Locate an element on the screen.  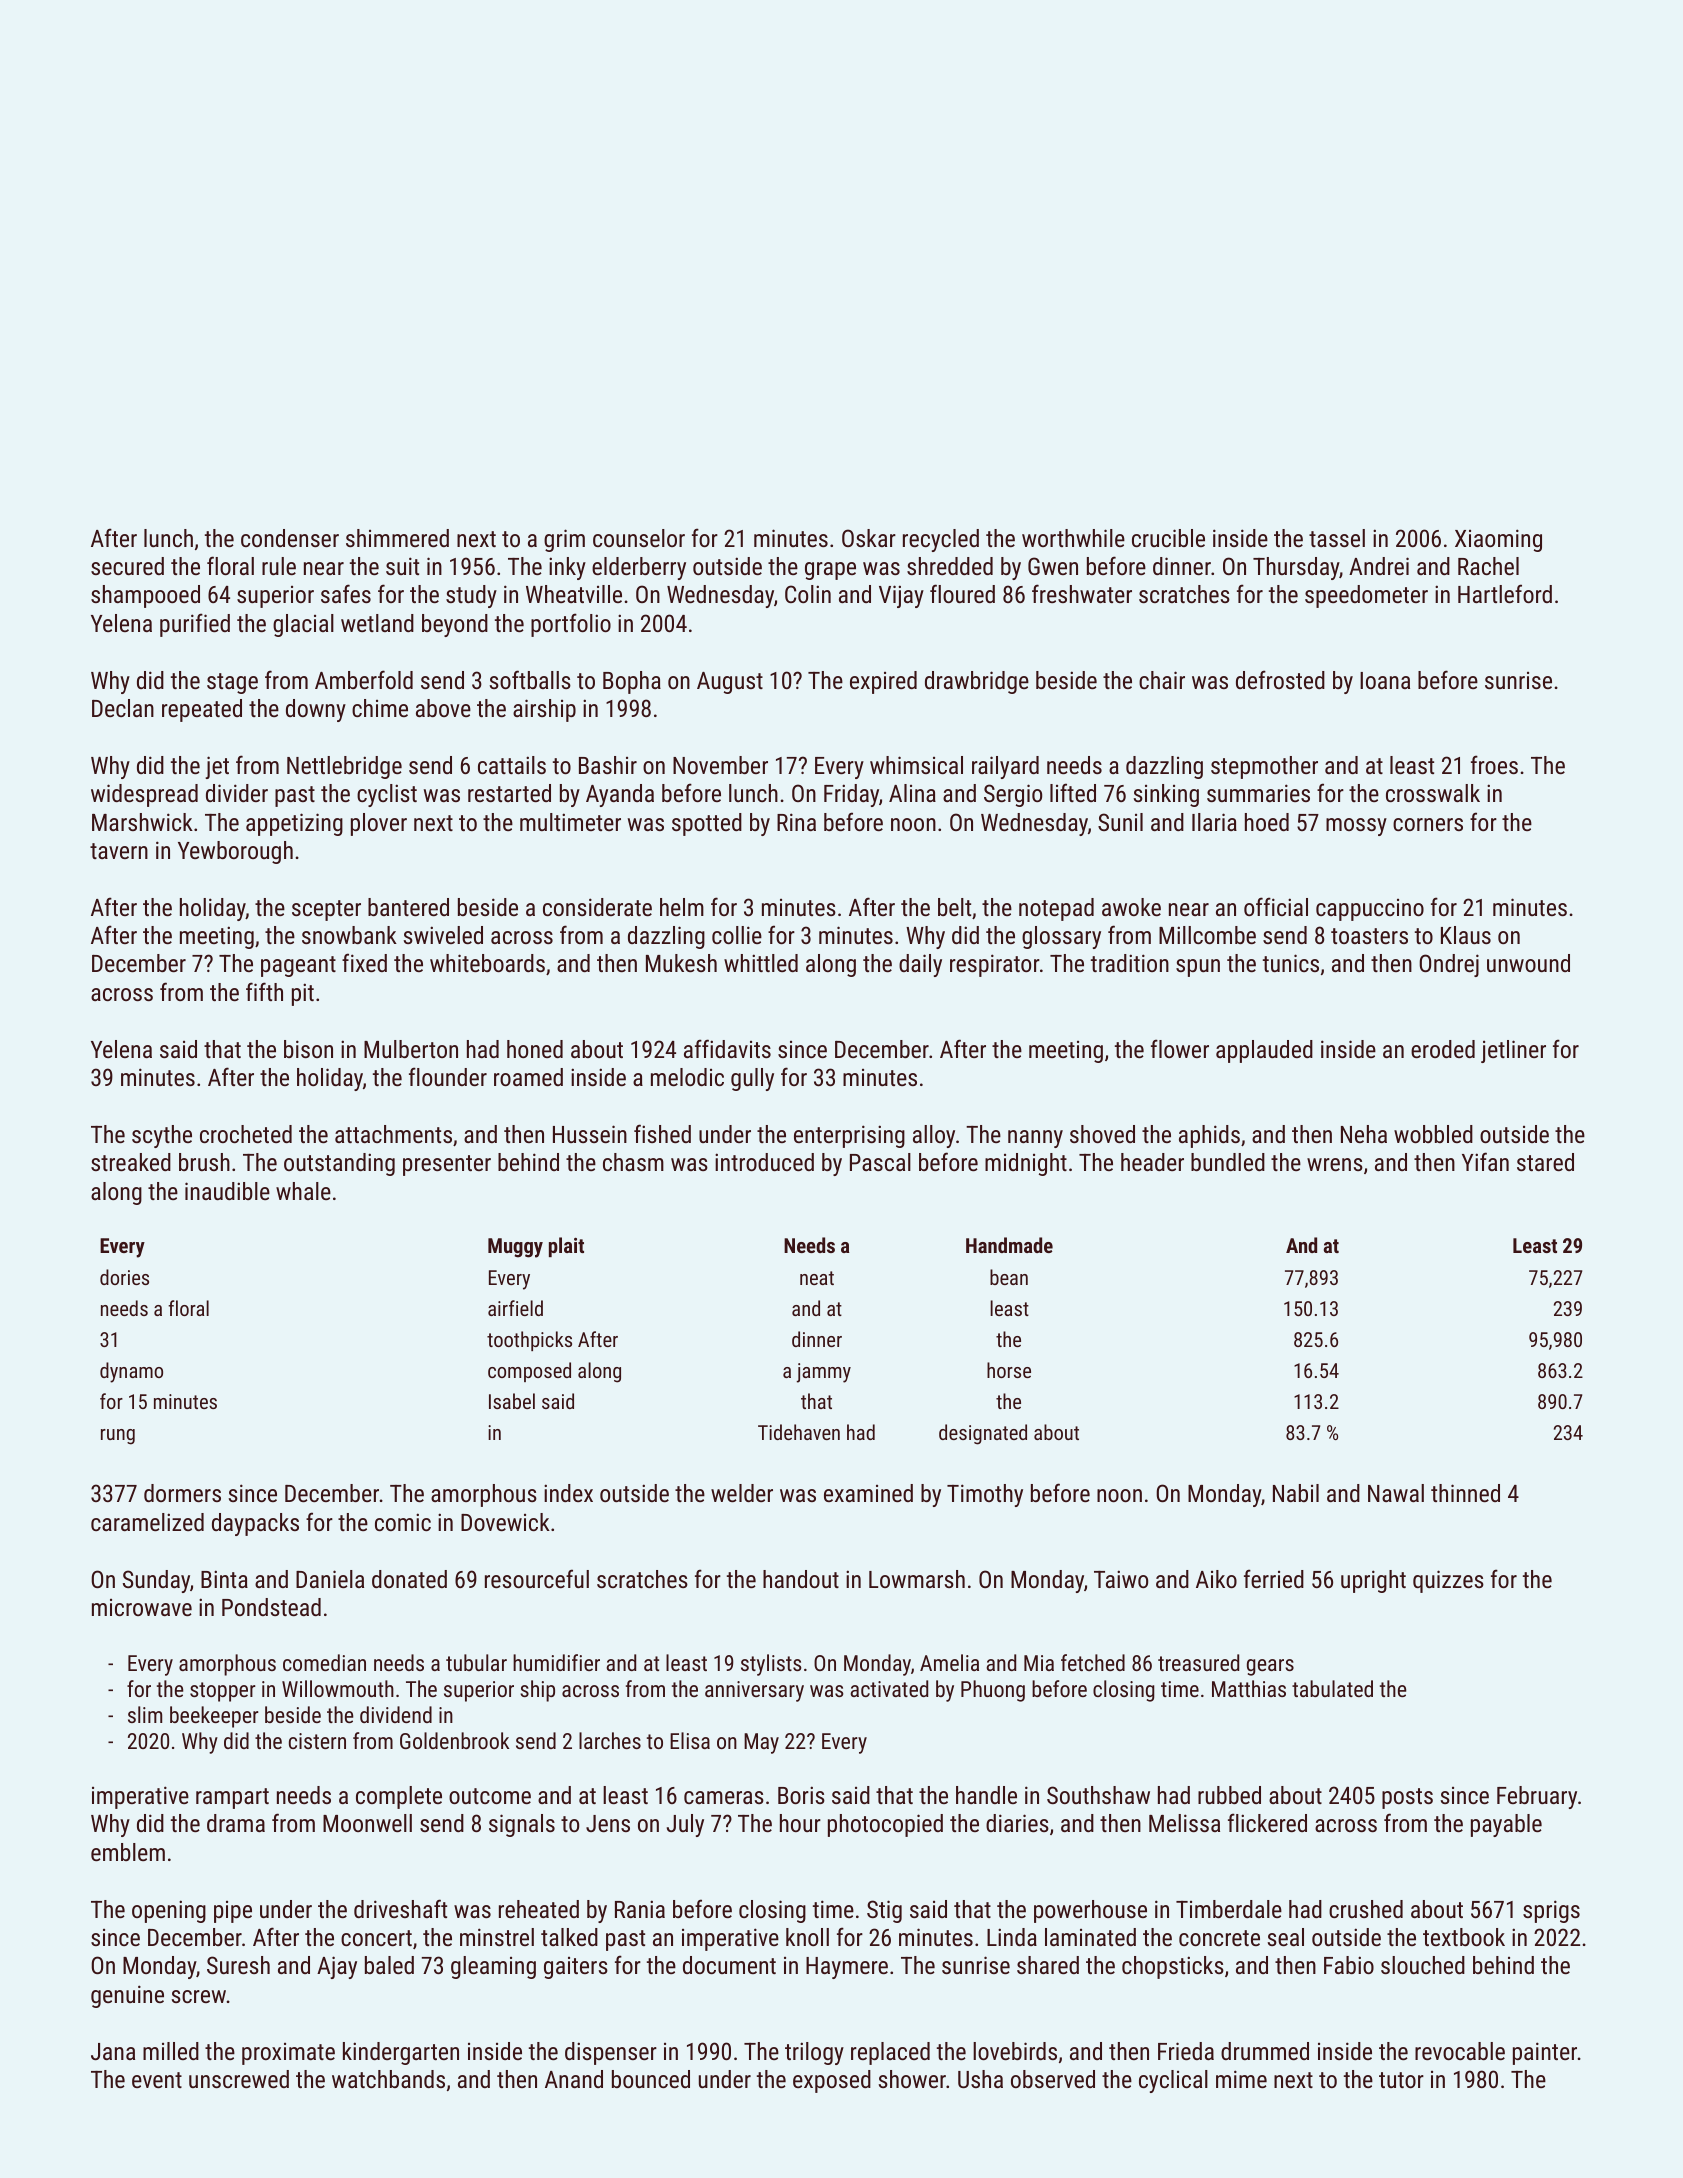
secured is located at coordinates (127, 566).
